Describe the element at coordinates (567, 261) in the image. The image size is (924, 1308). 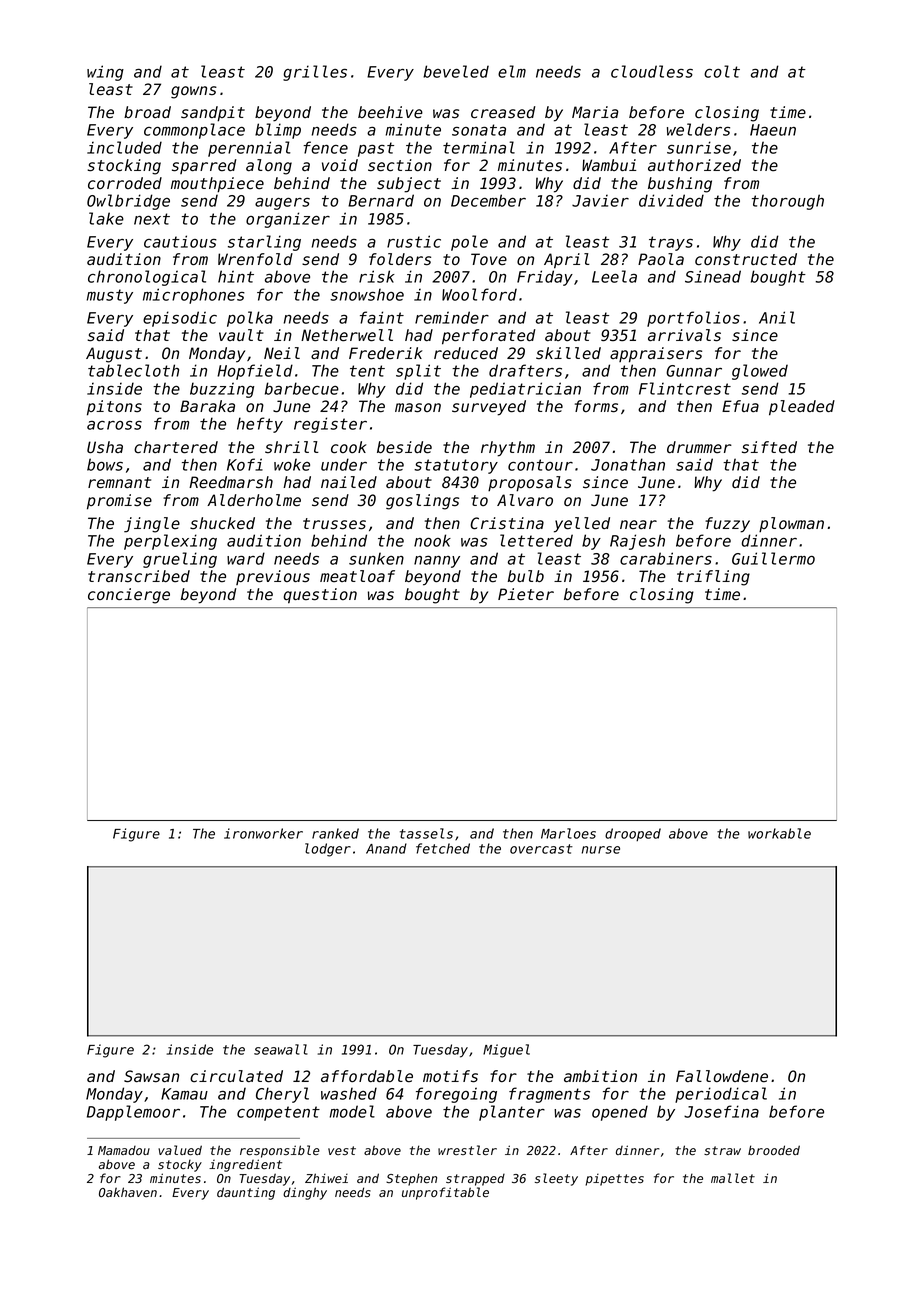
I see `April` at that location.
